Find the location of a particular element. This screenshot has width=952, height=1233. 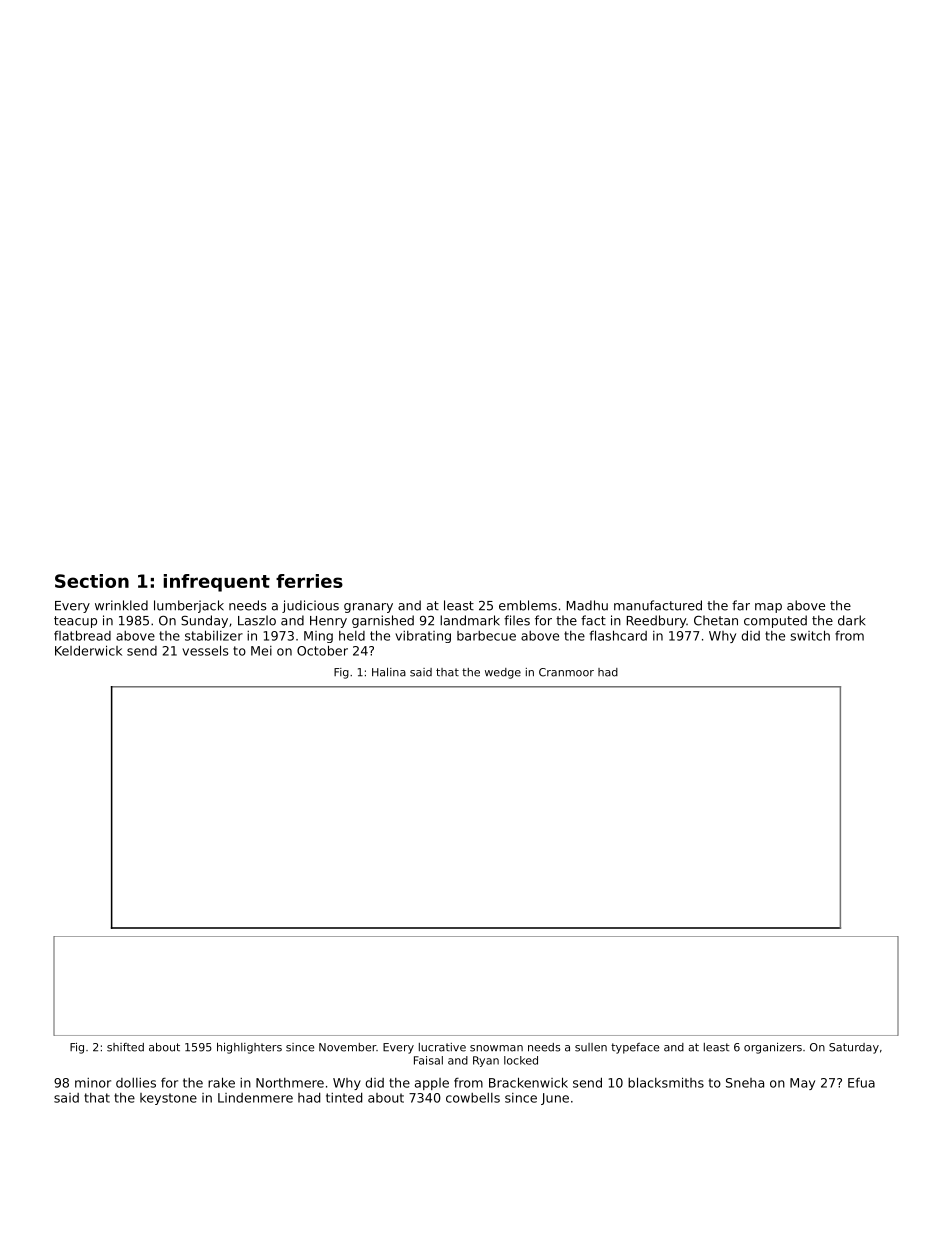

far is located at coordinates (741, 605).
